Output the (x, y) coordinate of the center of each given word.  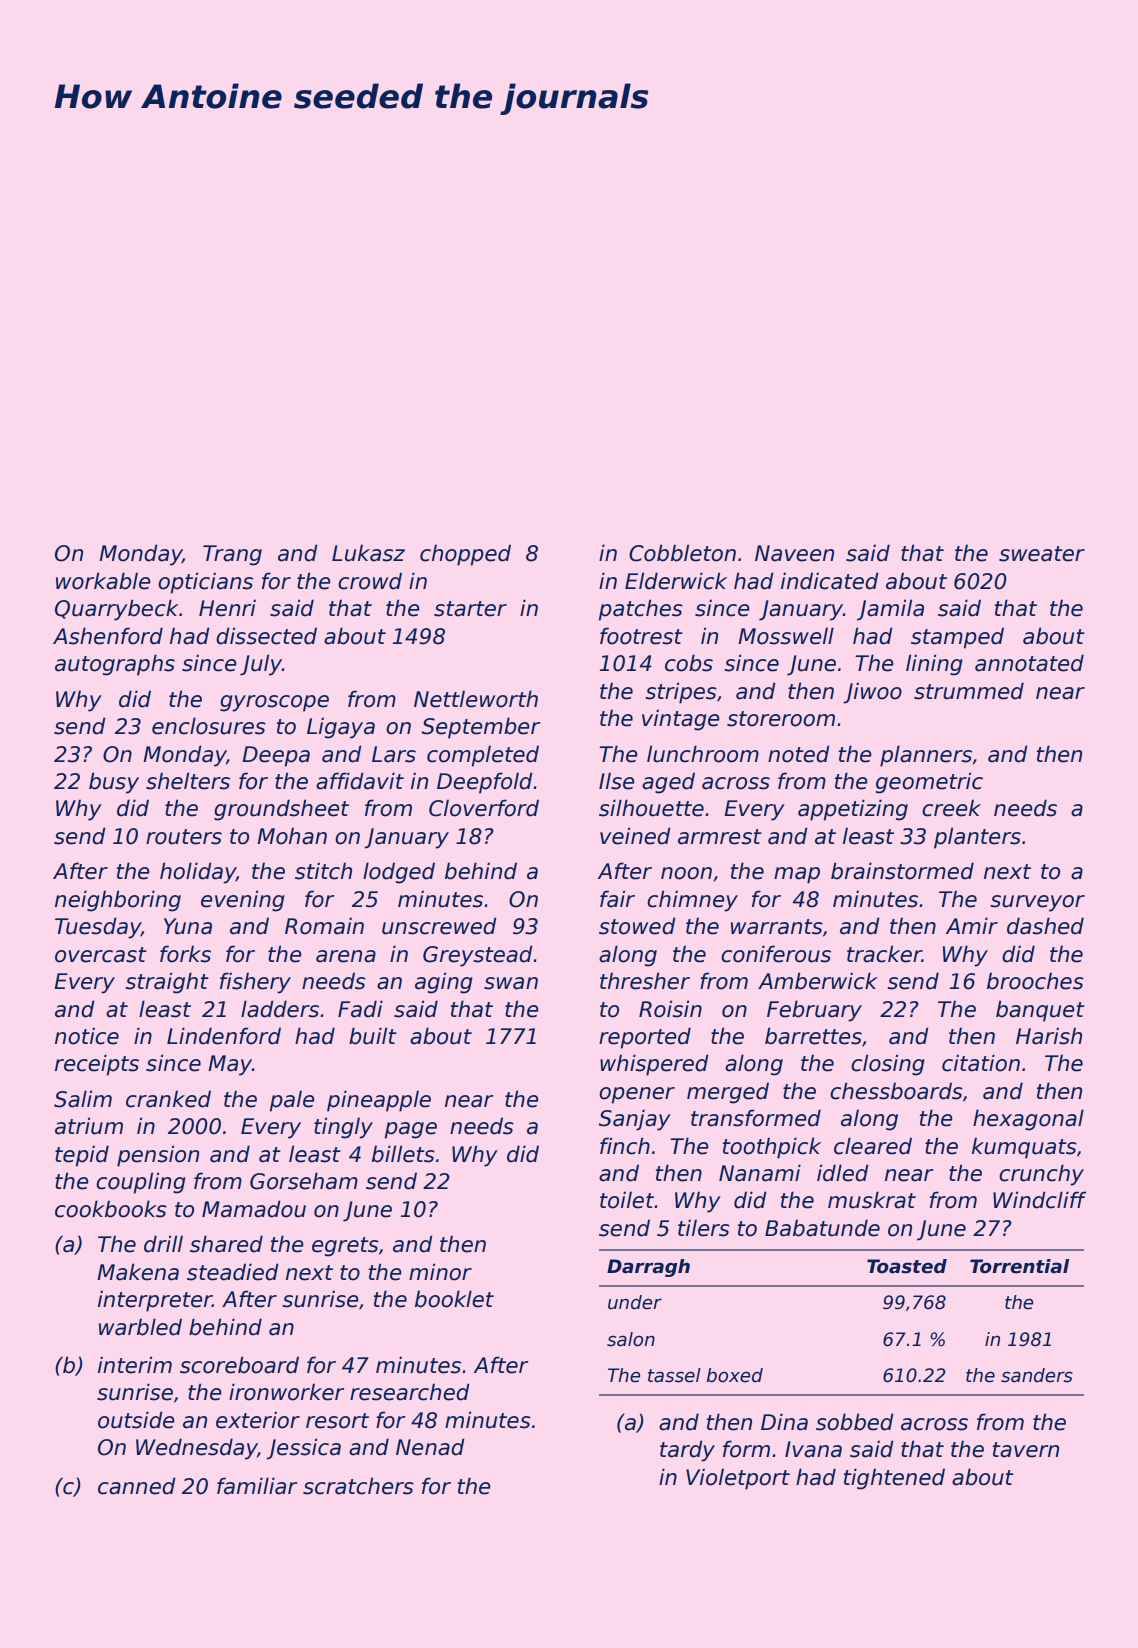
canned (137, 1486)
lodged (399, 873)
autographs (115, 665)
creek (951, 808)
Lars (394, 754)
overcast (101, 955)
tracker (884, 954)
